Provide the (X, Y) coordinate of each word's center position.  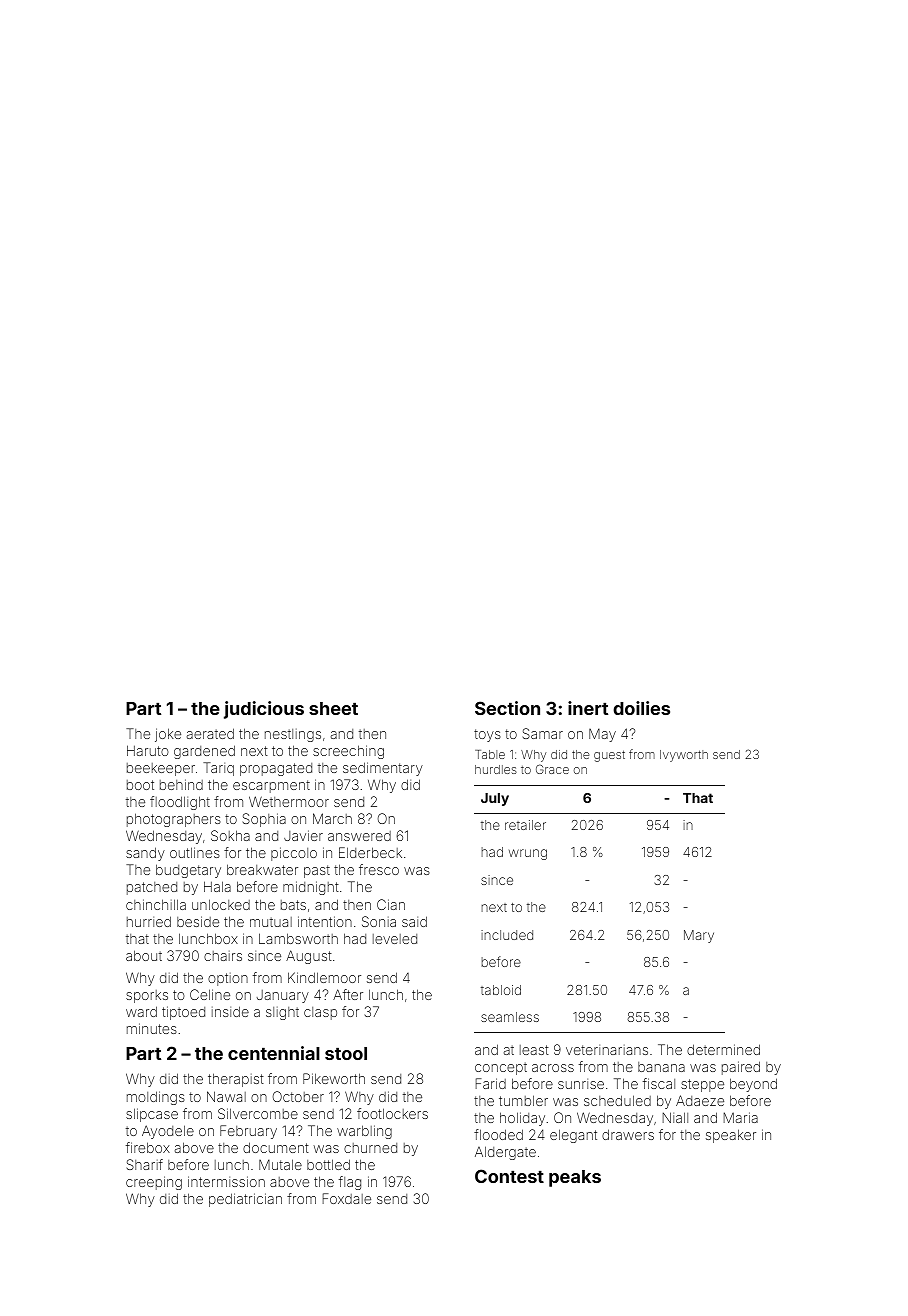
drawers (628, 1134)
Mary (699, 936)
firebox (148, 1147)
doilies (641, 708)
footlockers (392, 1113)
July (495, 799)
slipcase (152, 1115)
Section (507, 708)
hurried (149, 921)
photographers (174, 820)
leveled (395, 939)
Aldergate (505, 1153)
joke (168, 735)
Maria (740, 1117)
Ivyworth (684, 756)
